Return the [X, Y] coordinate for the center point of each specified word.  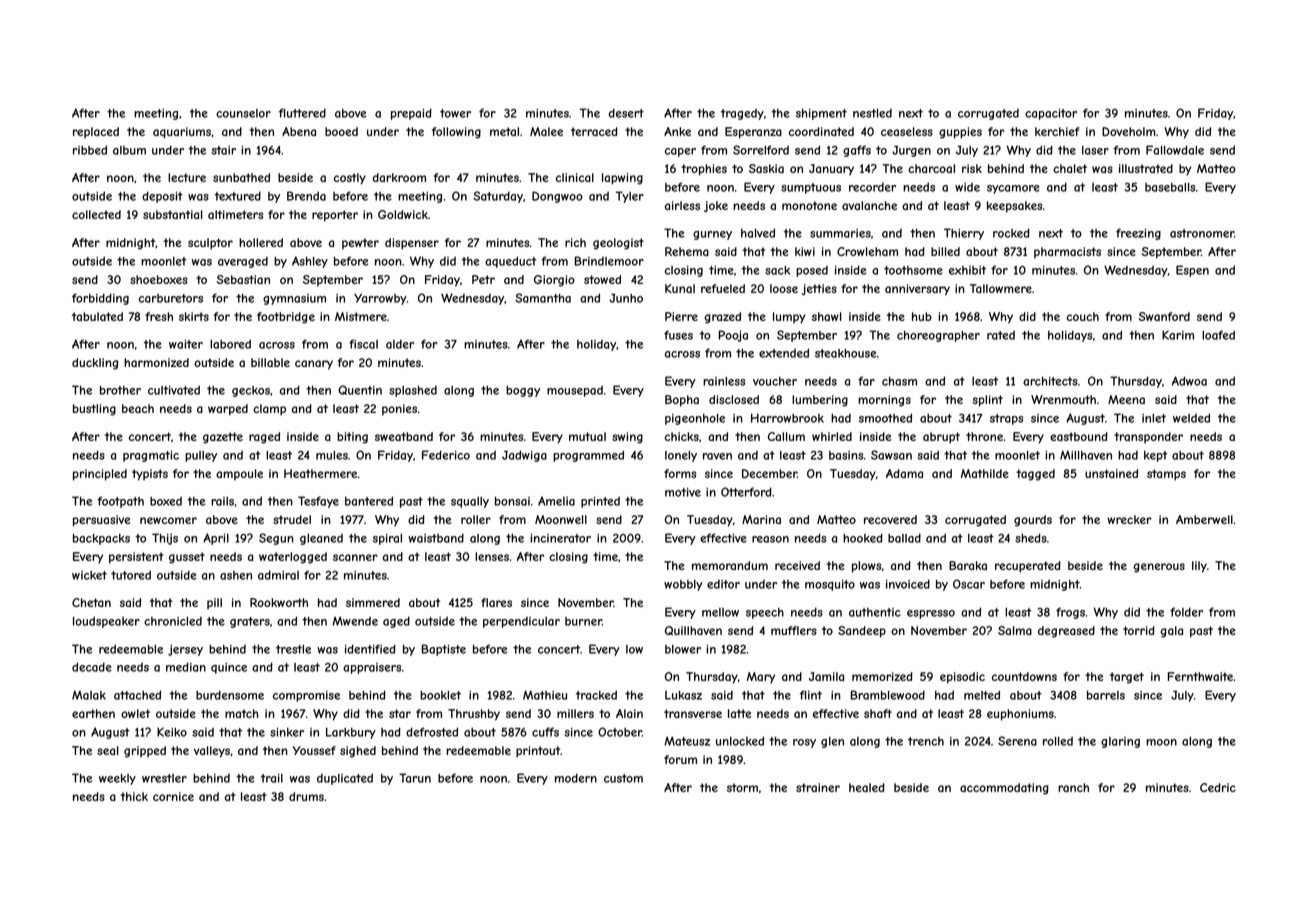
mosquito [830, 585]
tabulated [97, 316]
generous [1159, 568]
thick [134, 796]
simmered [373, 602]
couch [1083, 316]
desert [626, 113]
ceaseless [907, 131]
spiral [387, 539]
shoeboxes [159, 279]
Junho [626, 298]
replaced [96, 132]
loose [784, 288]
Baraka [968, 565]
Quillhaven [693, 631]
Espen [1192, 271]
